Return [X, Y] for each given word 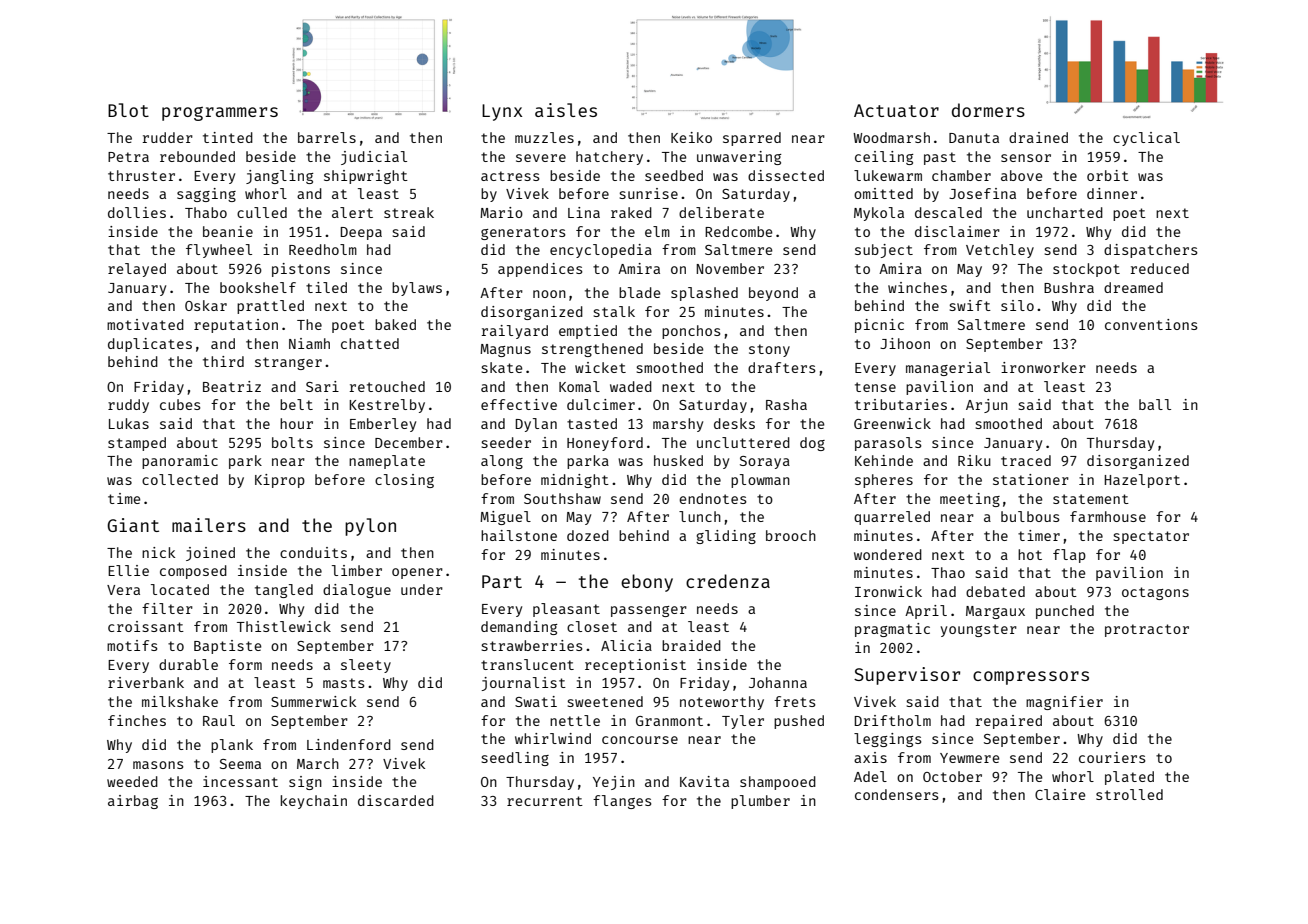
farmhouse [1108, 516]
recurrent [545, 801]
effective [519, 404]
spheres [884, 481]
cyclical [1146, 139]
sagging [206, 195]
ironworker [1043, 367]
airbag [133, 802]
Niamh [309, 343]
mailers [209, 525]
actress [510, 176]
